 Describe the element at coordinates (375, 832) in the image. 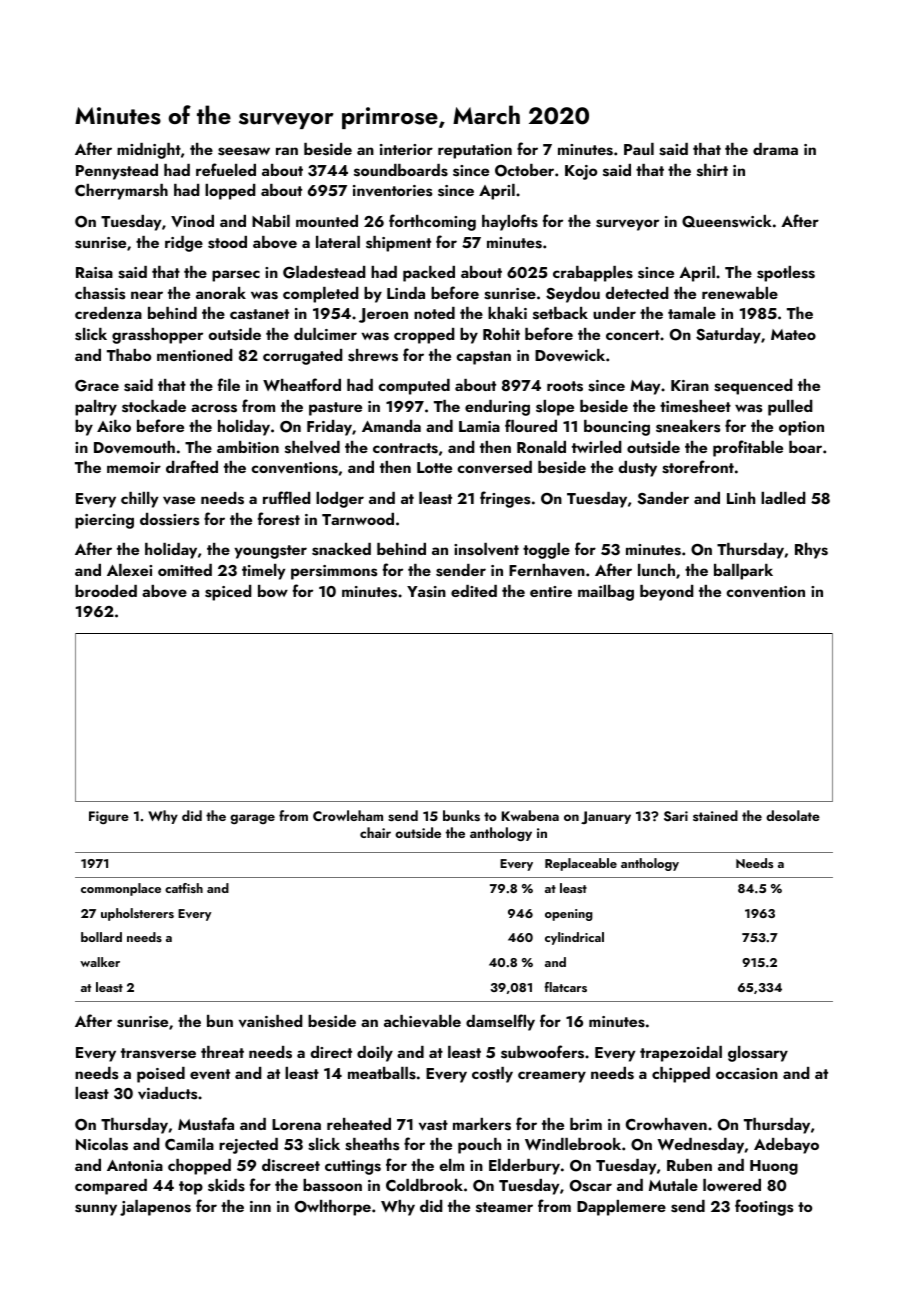

I see `chair` at that location.
